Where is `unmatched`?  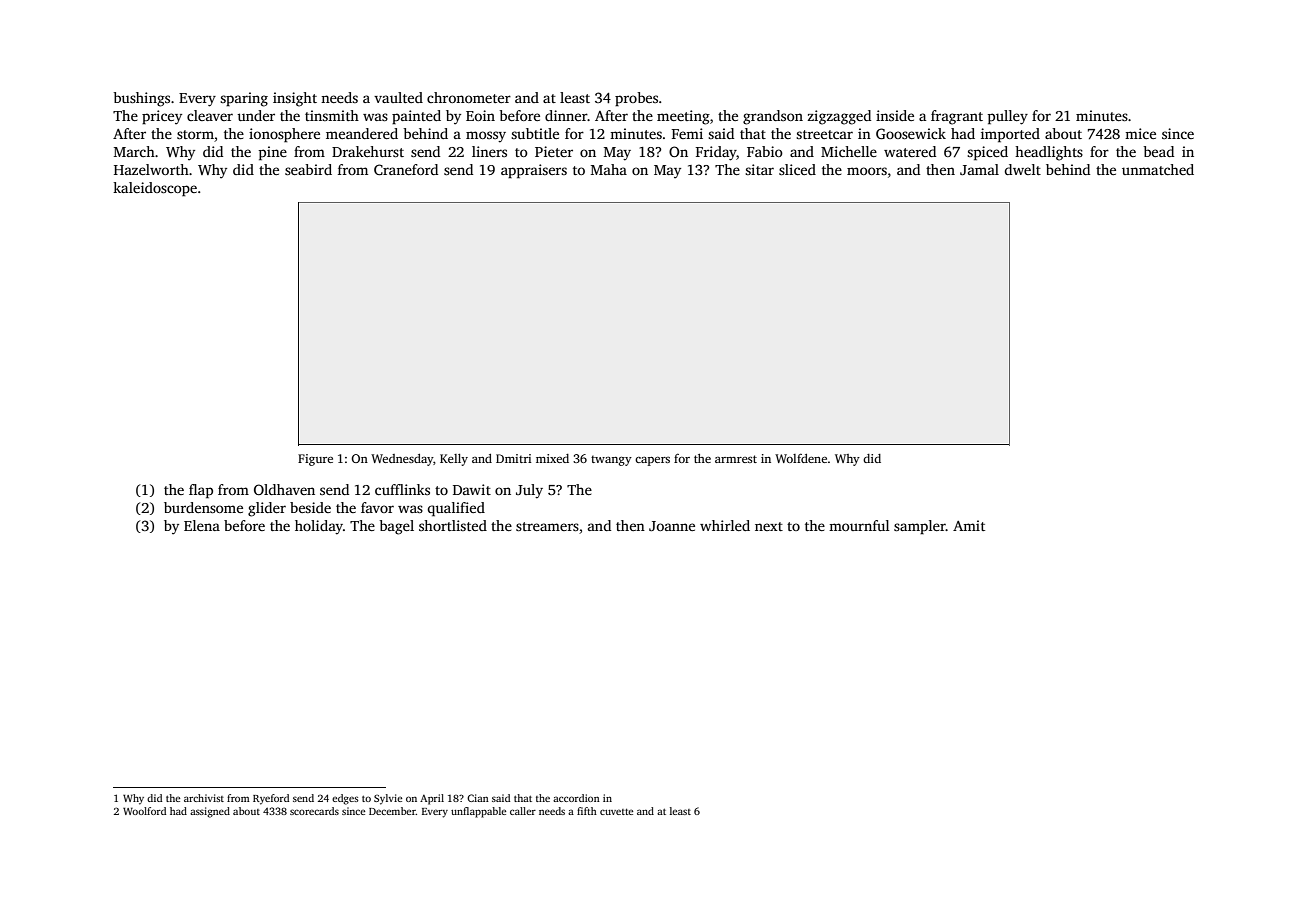 unmatched is located at coordinates (1158, 169).
